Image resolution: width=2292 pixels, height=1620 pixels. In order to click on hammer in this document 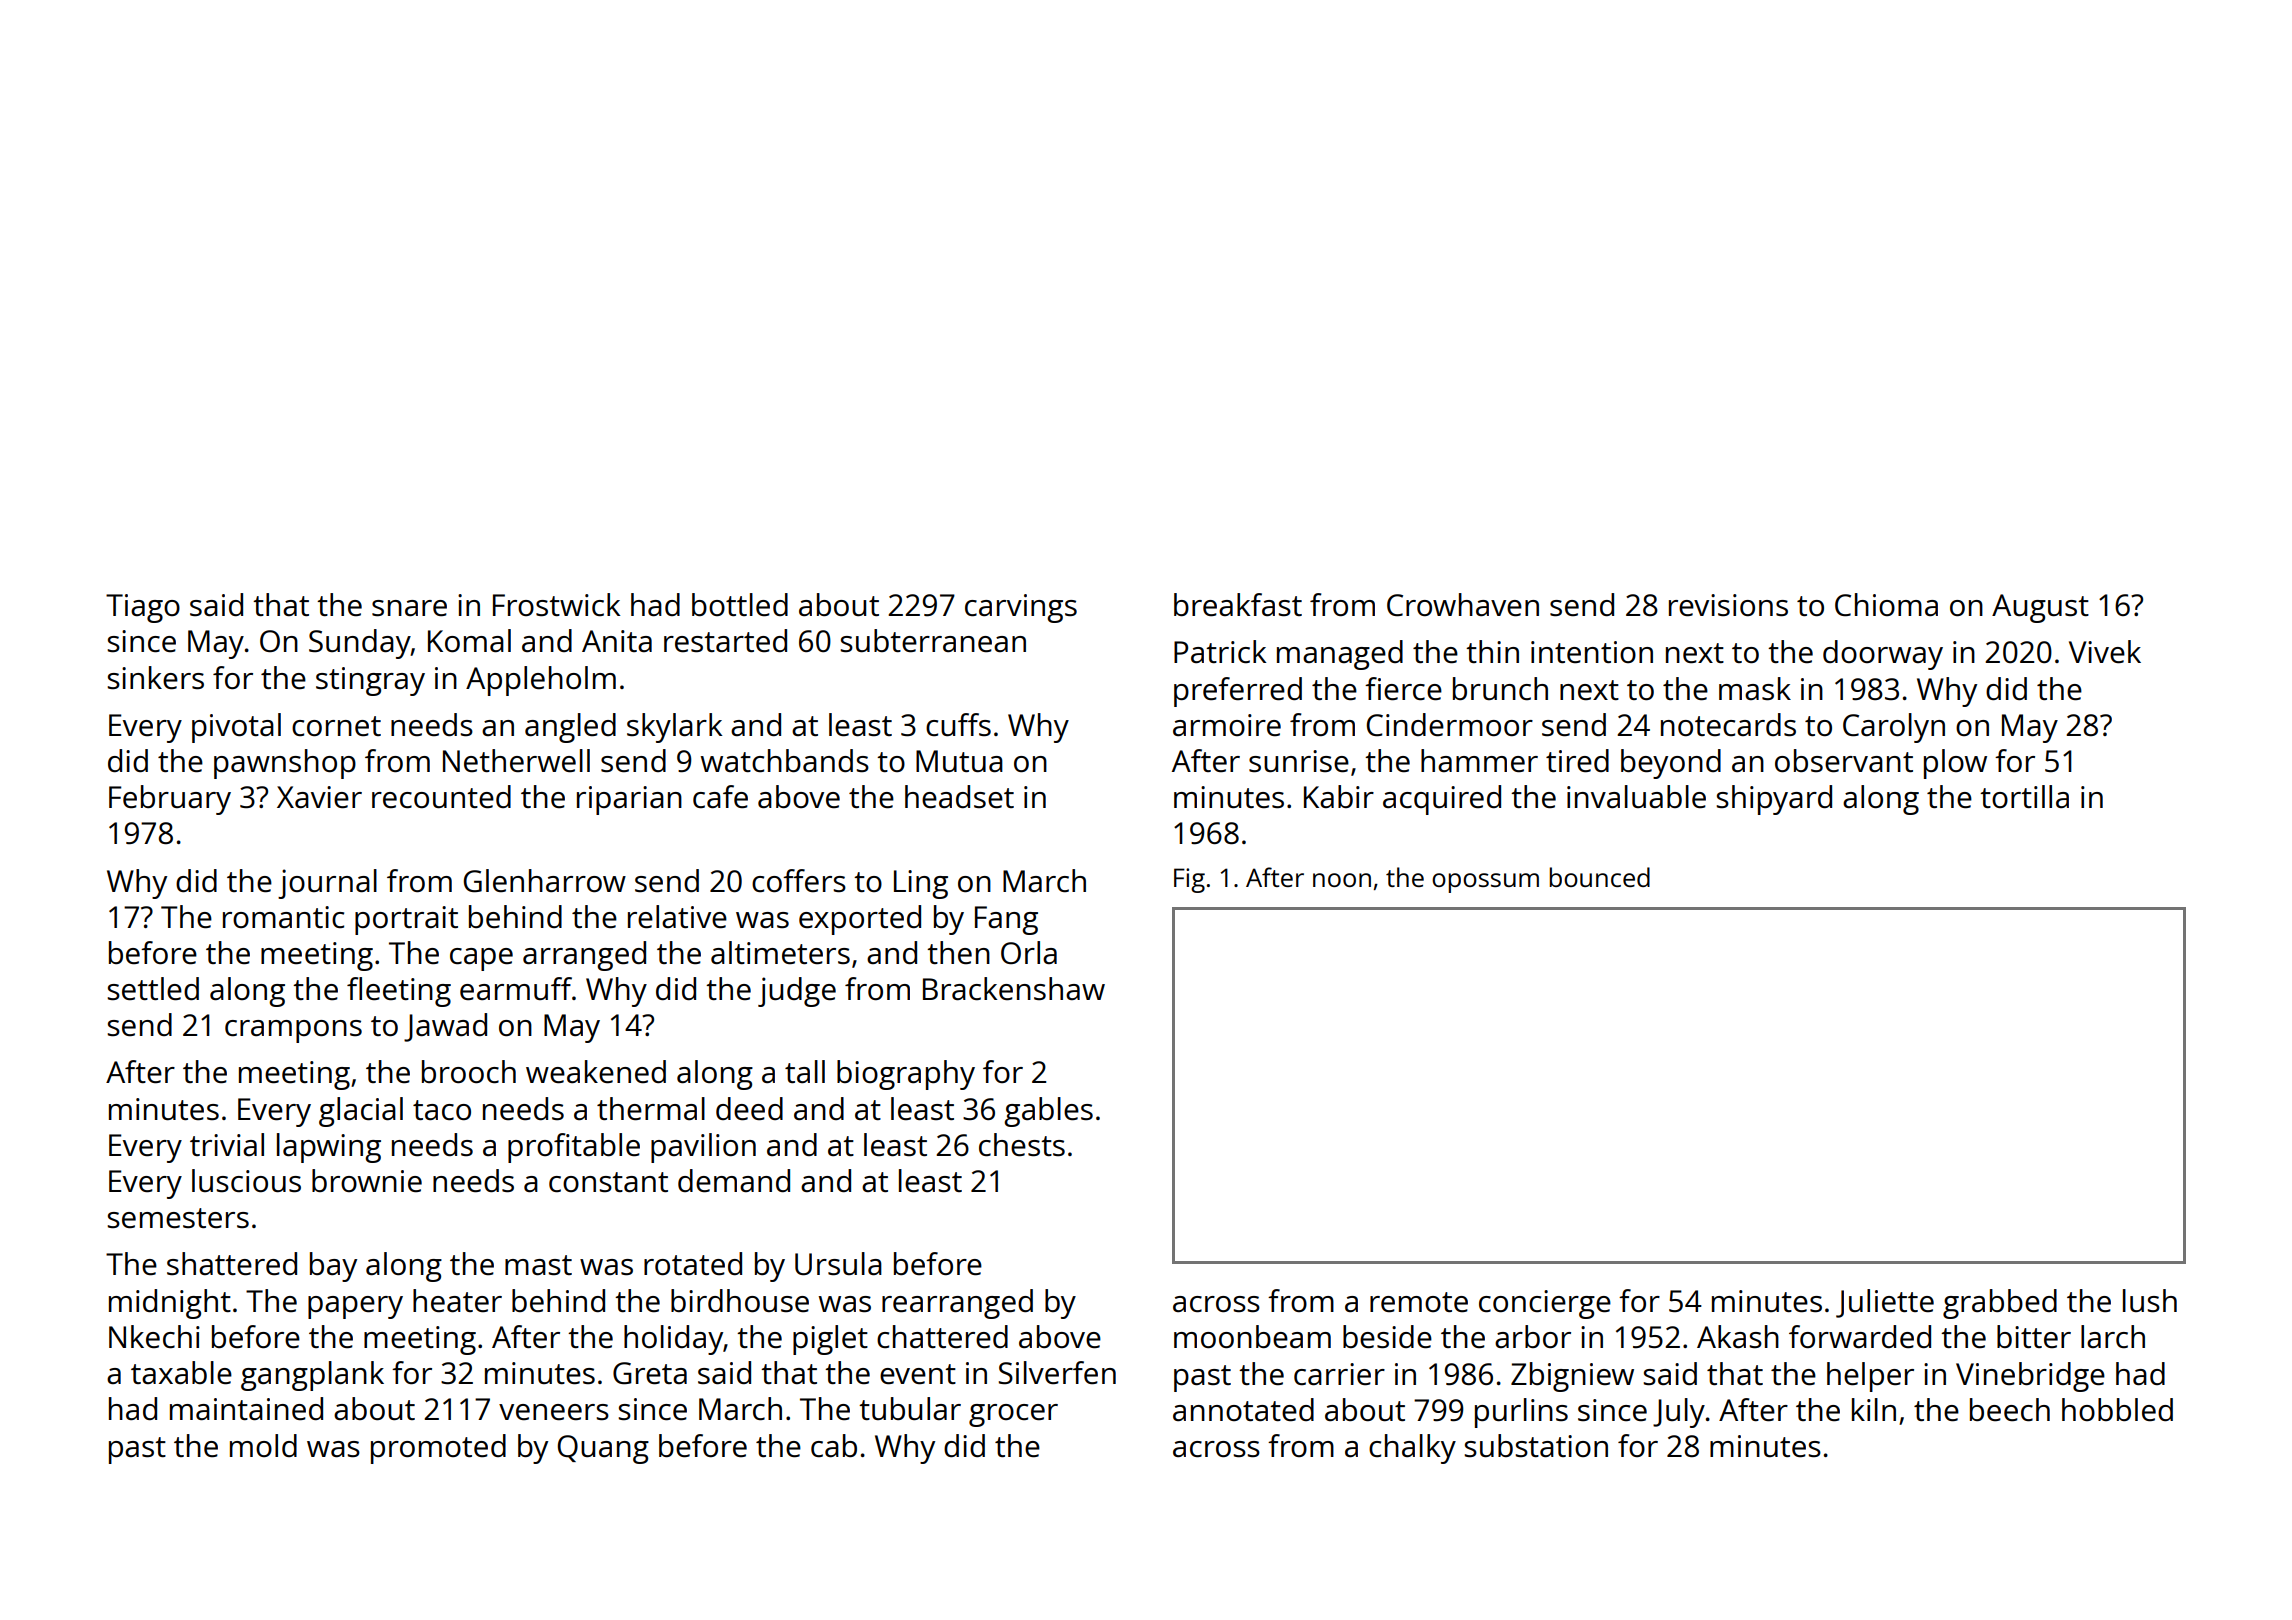, I will do `click(1479, 761)`.
